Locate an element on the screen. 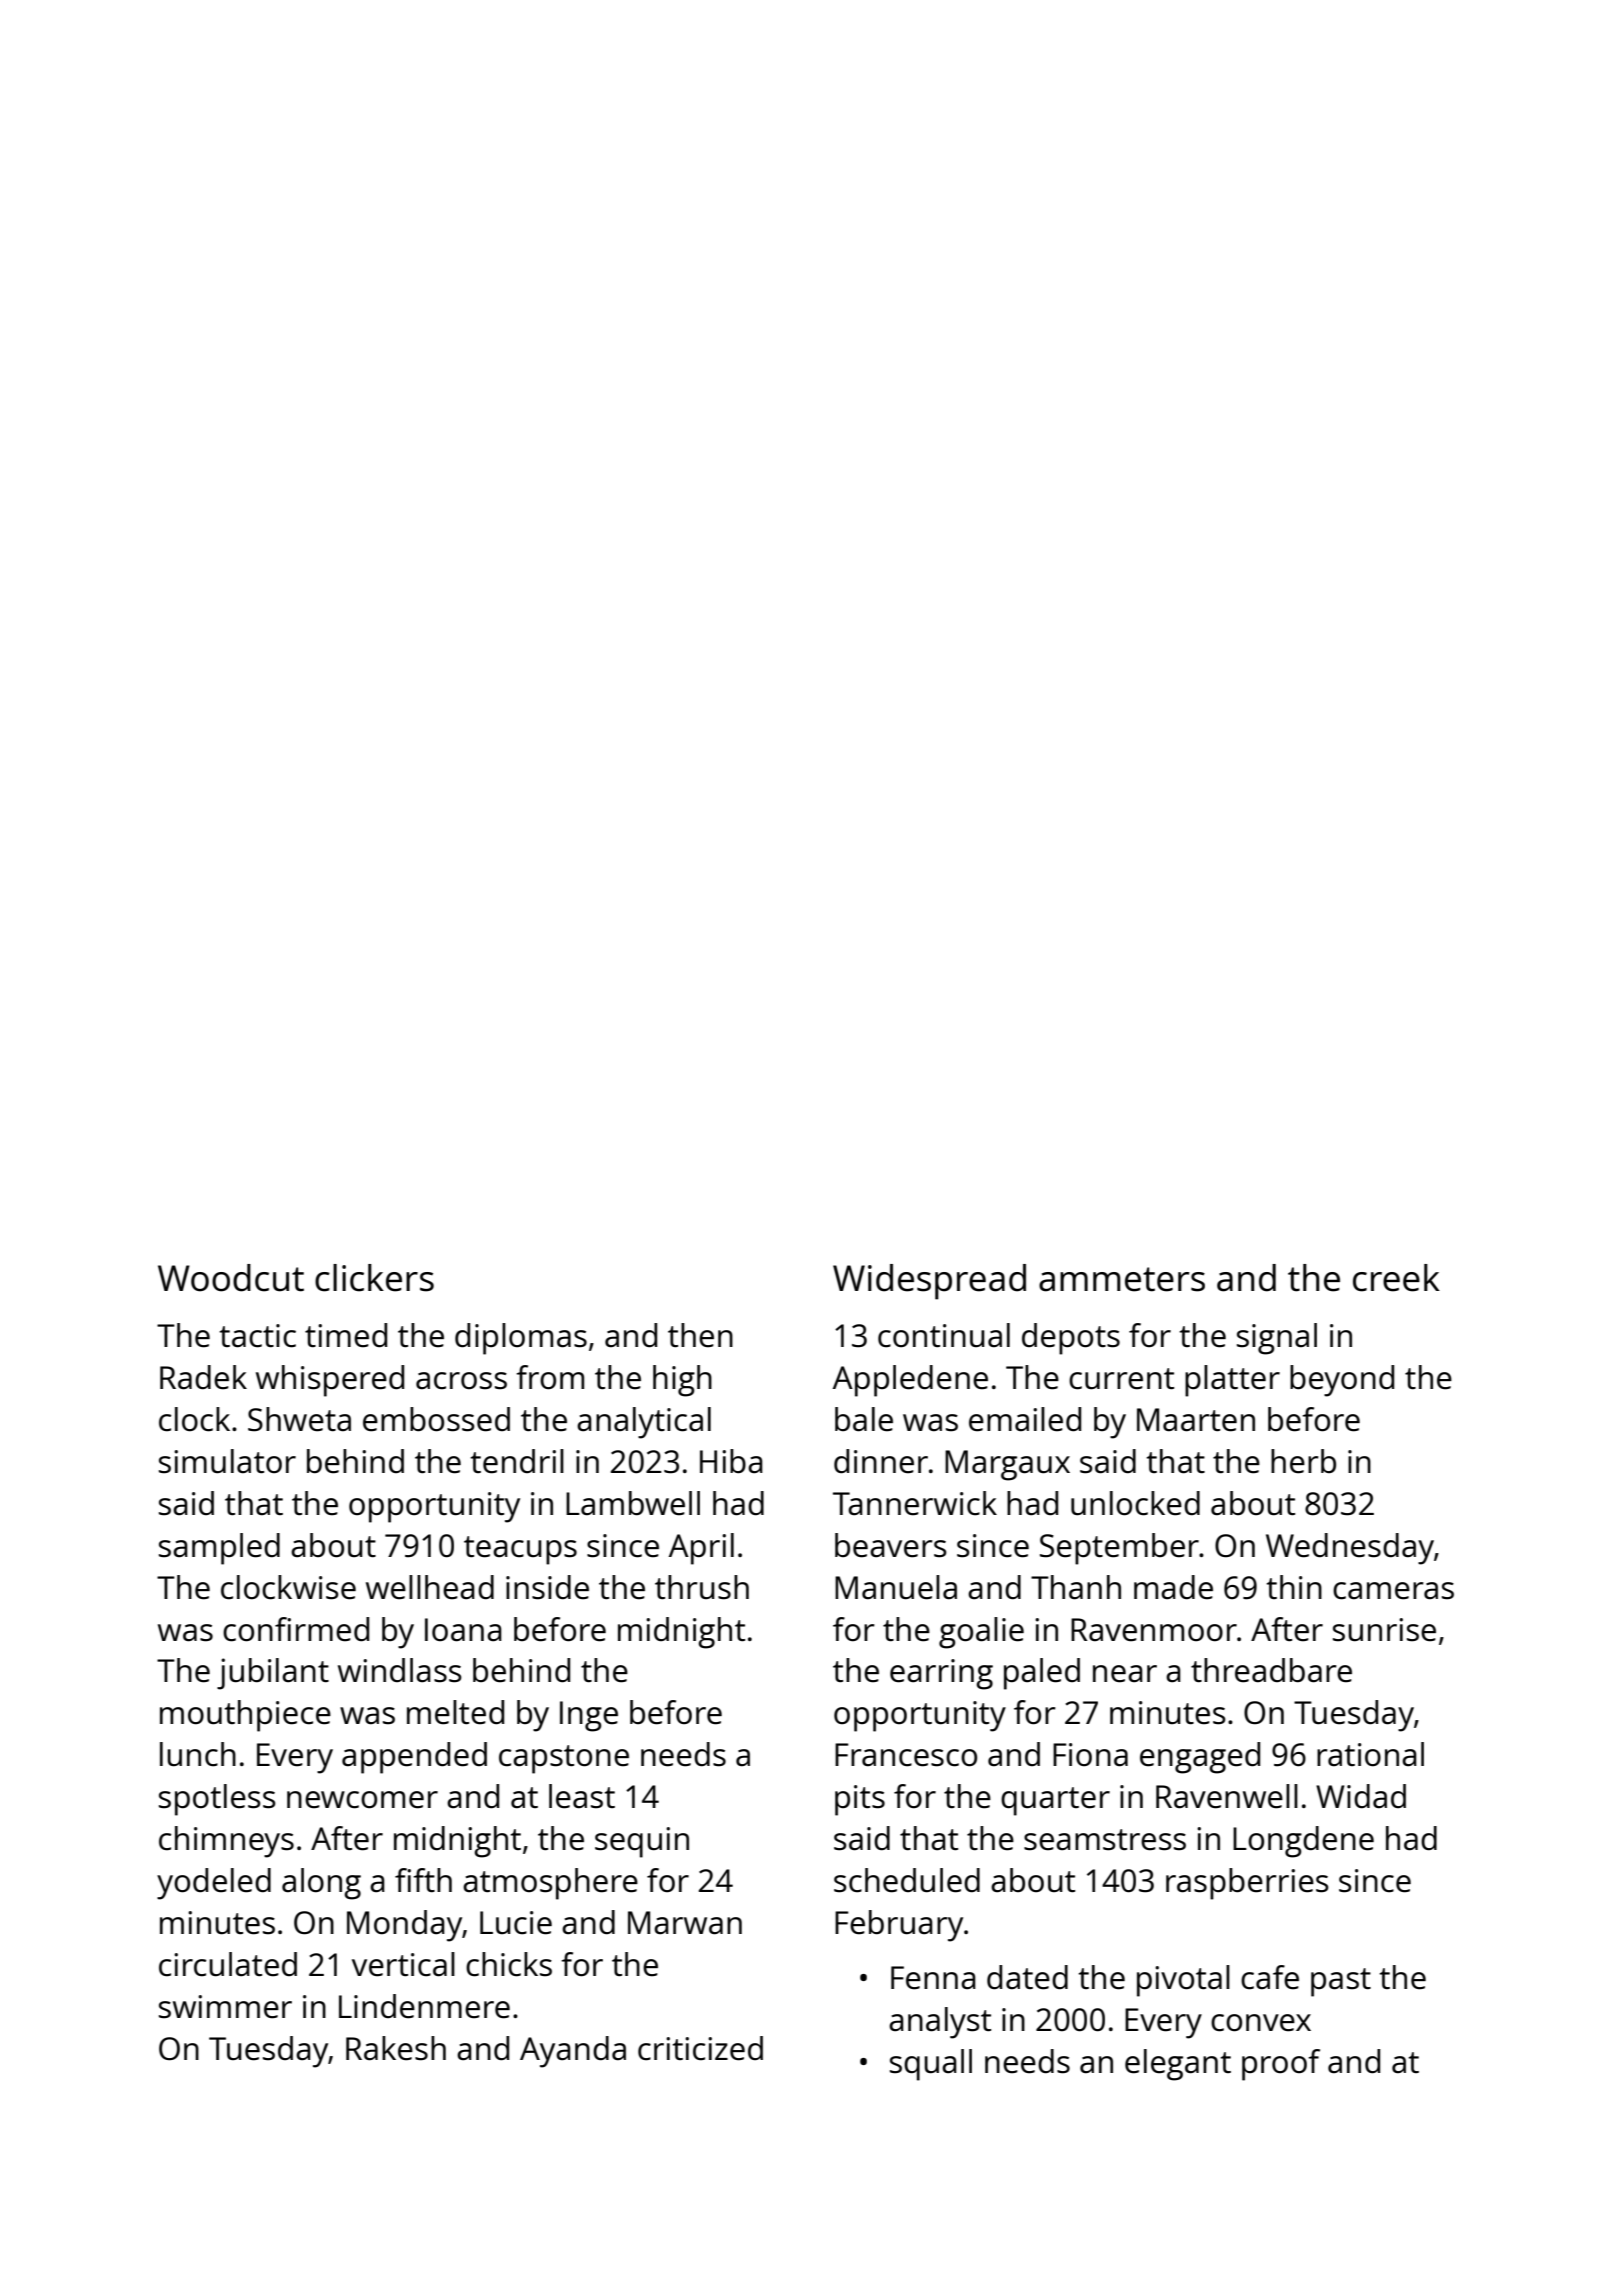 This screenshot has width=1620, height=2292. Lindenmere is located at coordinates (424, 2006).
